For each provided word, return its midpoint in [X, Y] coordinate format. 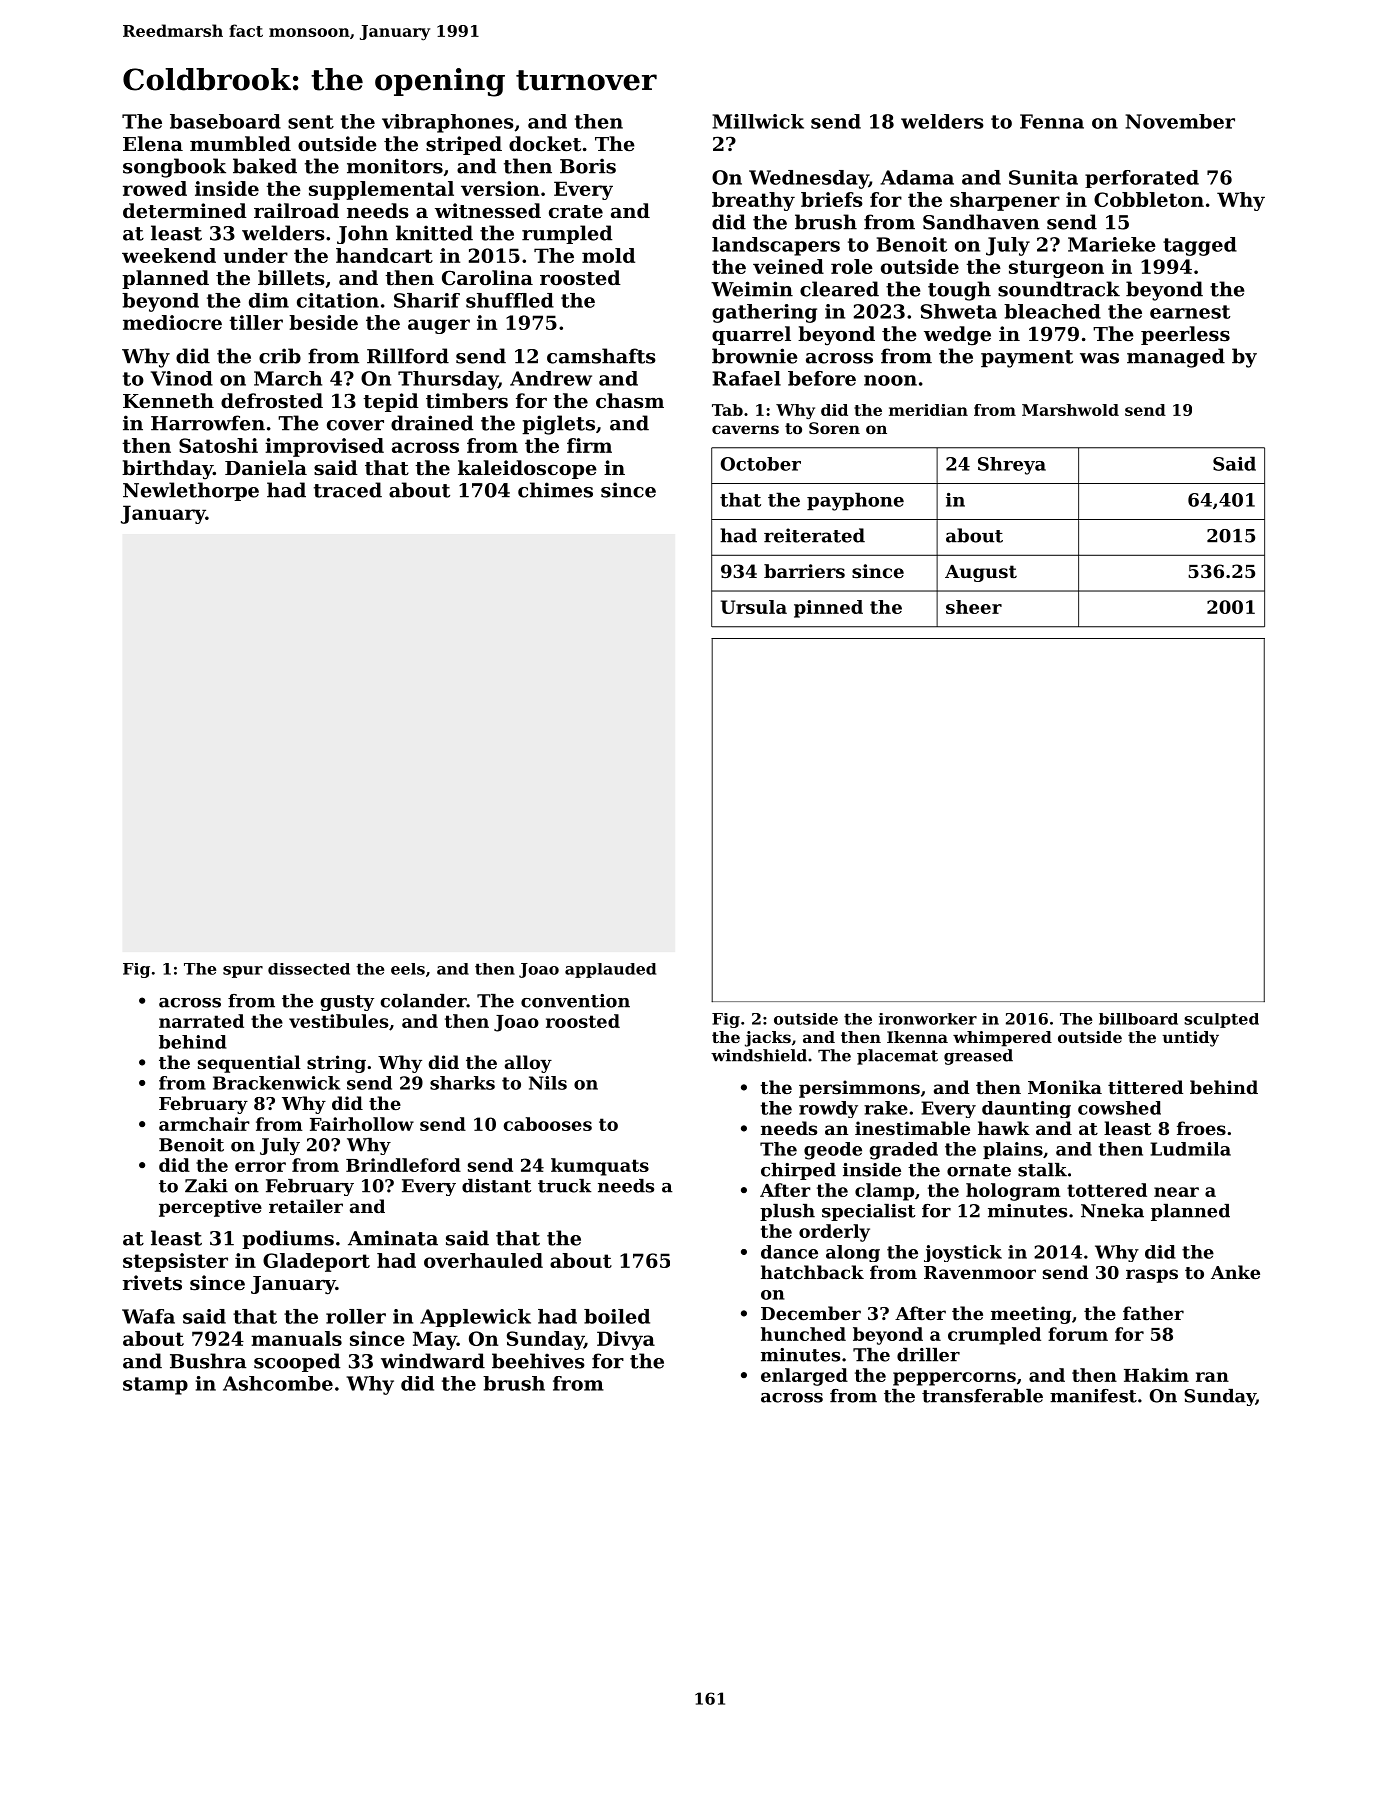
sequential [249, 1064]
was [1099, 358]
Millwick [758, 121]
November [1180, 121]
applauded [610, 970]
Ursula [754, 607]
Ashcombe [278, 1383]
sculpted [1221, 1020]
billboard [1138, 1019]
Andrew [551, 378]
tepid [391, 402]
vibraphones [448, 123]
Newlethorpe [191, 491]
